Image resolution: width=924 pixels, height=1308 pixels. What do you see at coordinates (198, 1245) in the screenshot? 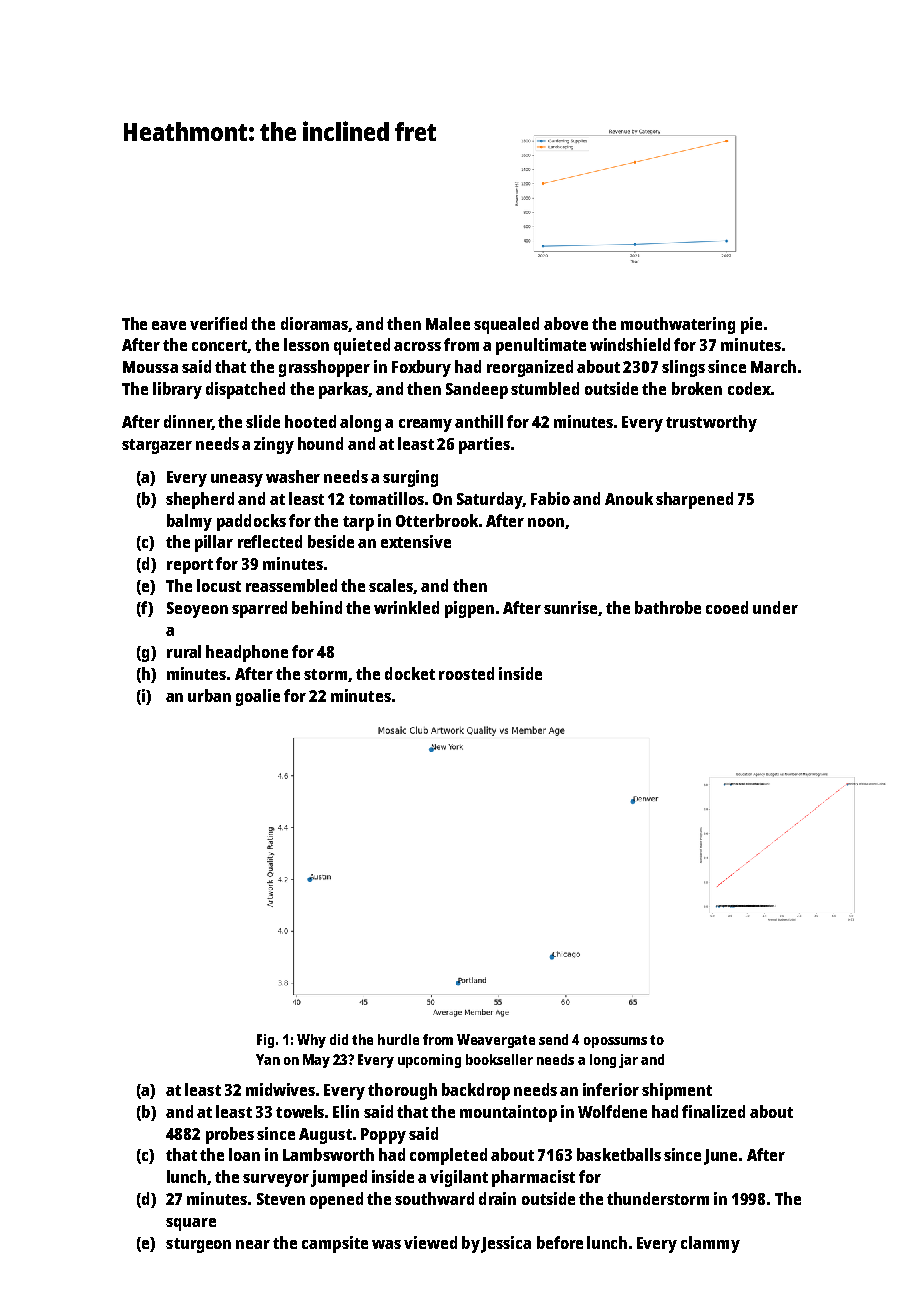
I see `sturgeon` at bounding box center [198, 1245].
